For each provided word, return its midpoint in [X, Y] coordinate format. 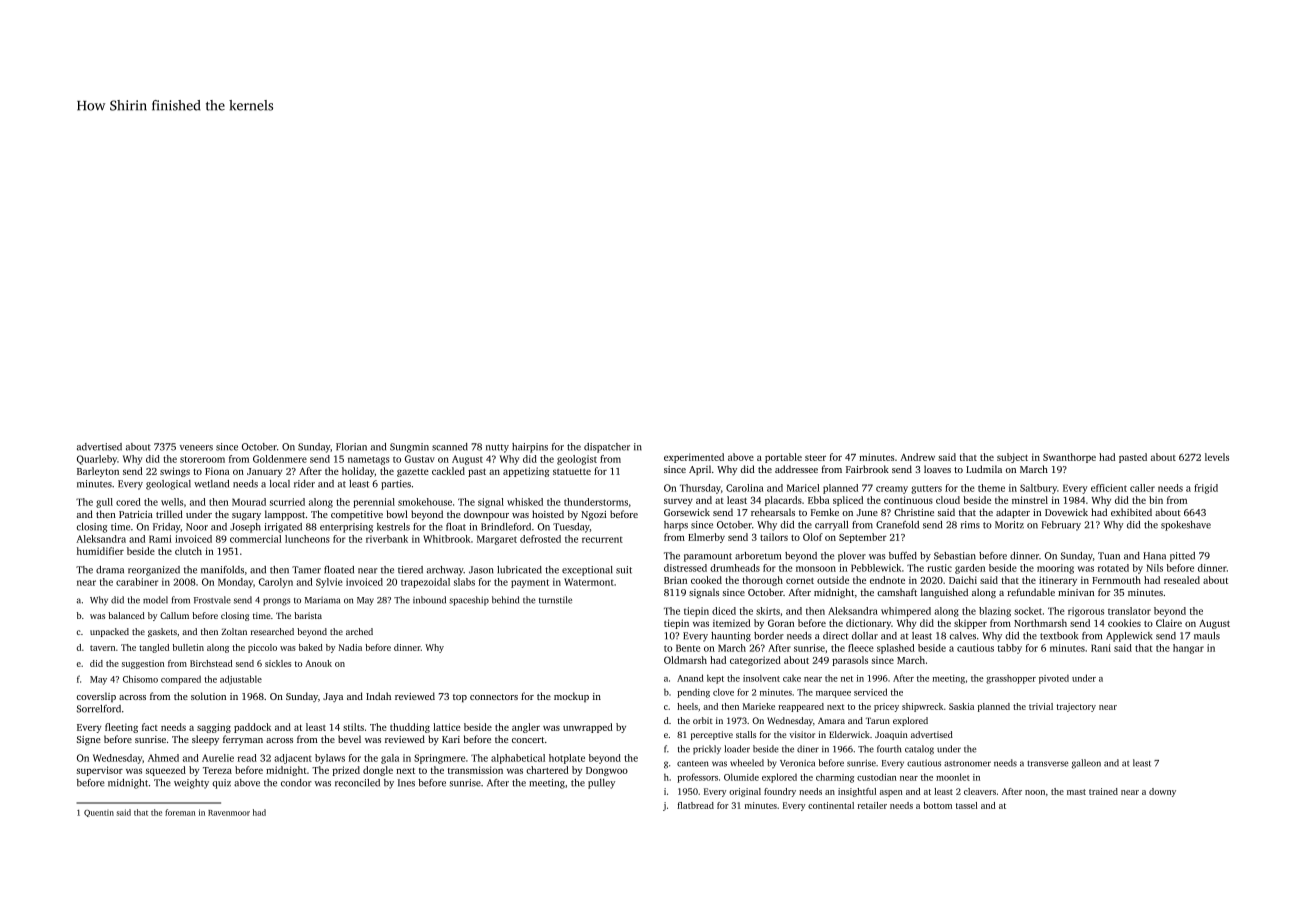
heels [687, 706]
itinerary [1058, 581]
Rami [160, 539]
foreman [180, 812]
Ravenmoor [229, 813]
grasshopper [1011, 679]
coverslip [96, 697]
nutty [497, 448]
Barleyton [98, 472]
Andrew [917, 457]
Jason [481, 570]
